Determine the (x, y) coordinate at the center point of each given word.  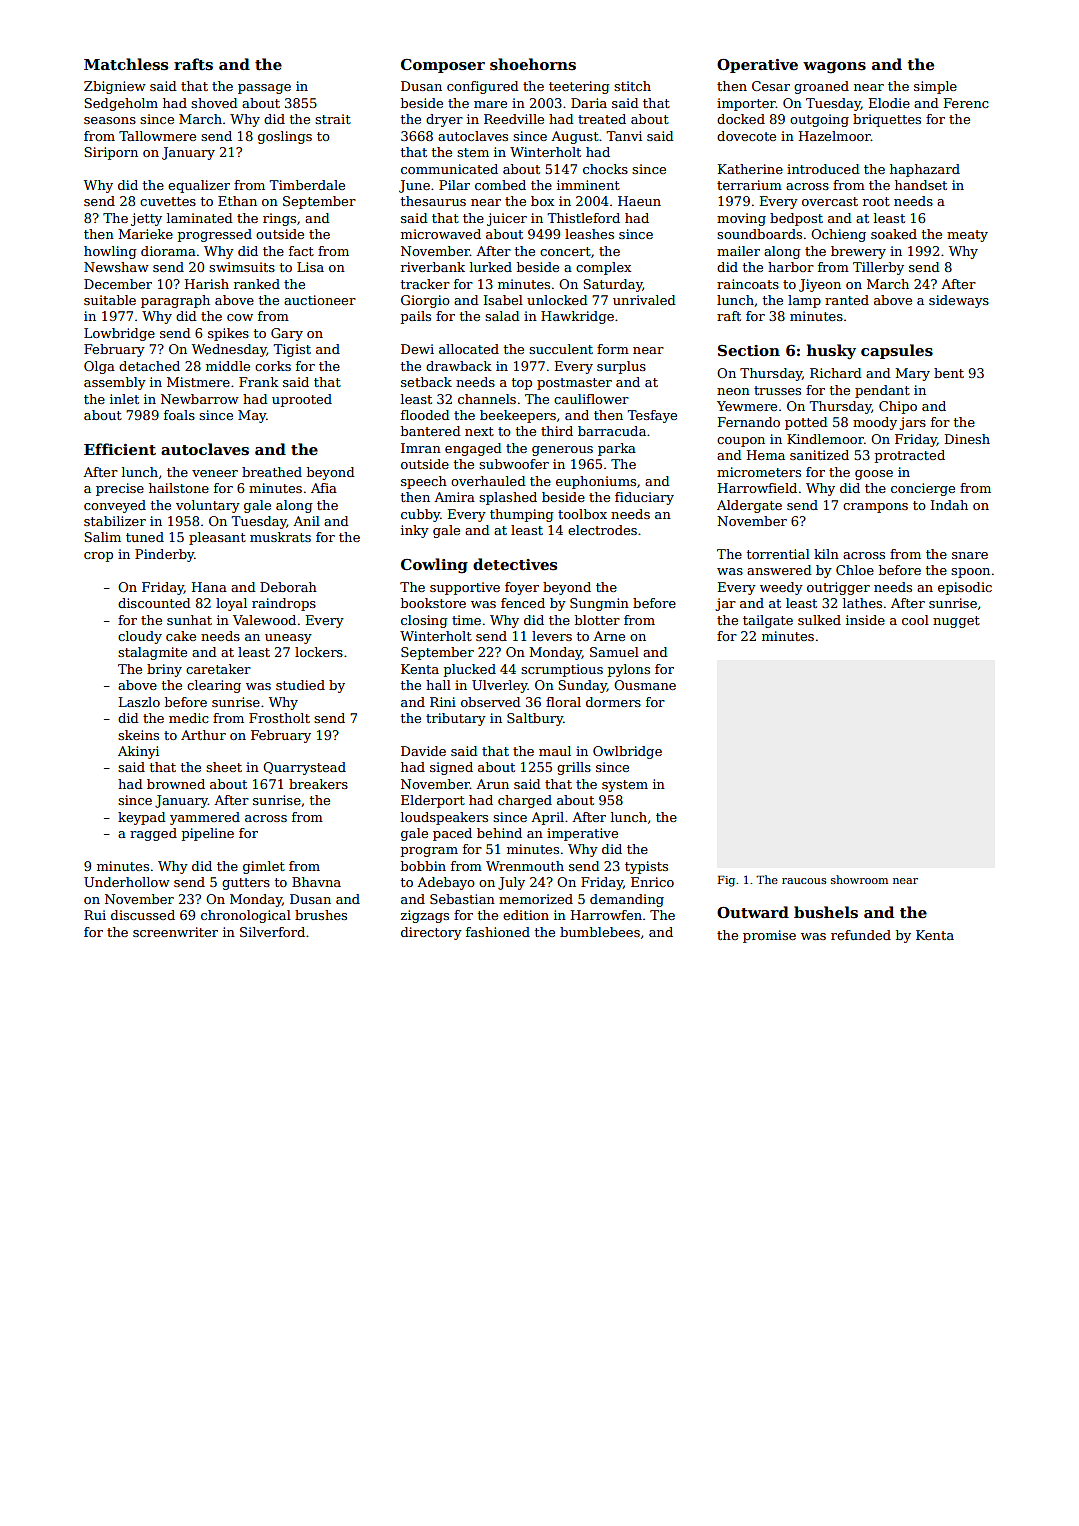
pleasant (217, 538)
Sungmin (599, 604)
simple (935, 87)
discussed (143, 915)
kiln (826, 554)
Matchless (126, 64)
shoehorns (533, 64)
